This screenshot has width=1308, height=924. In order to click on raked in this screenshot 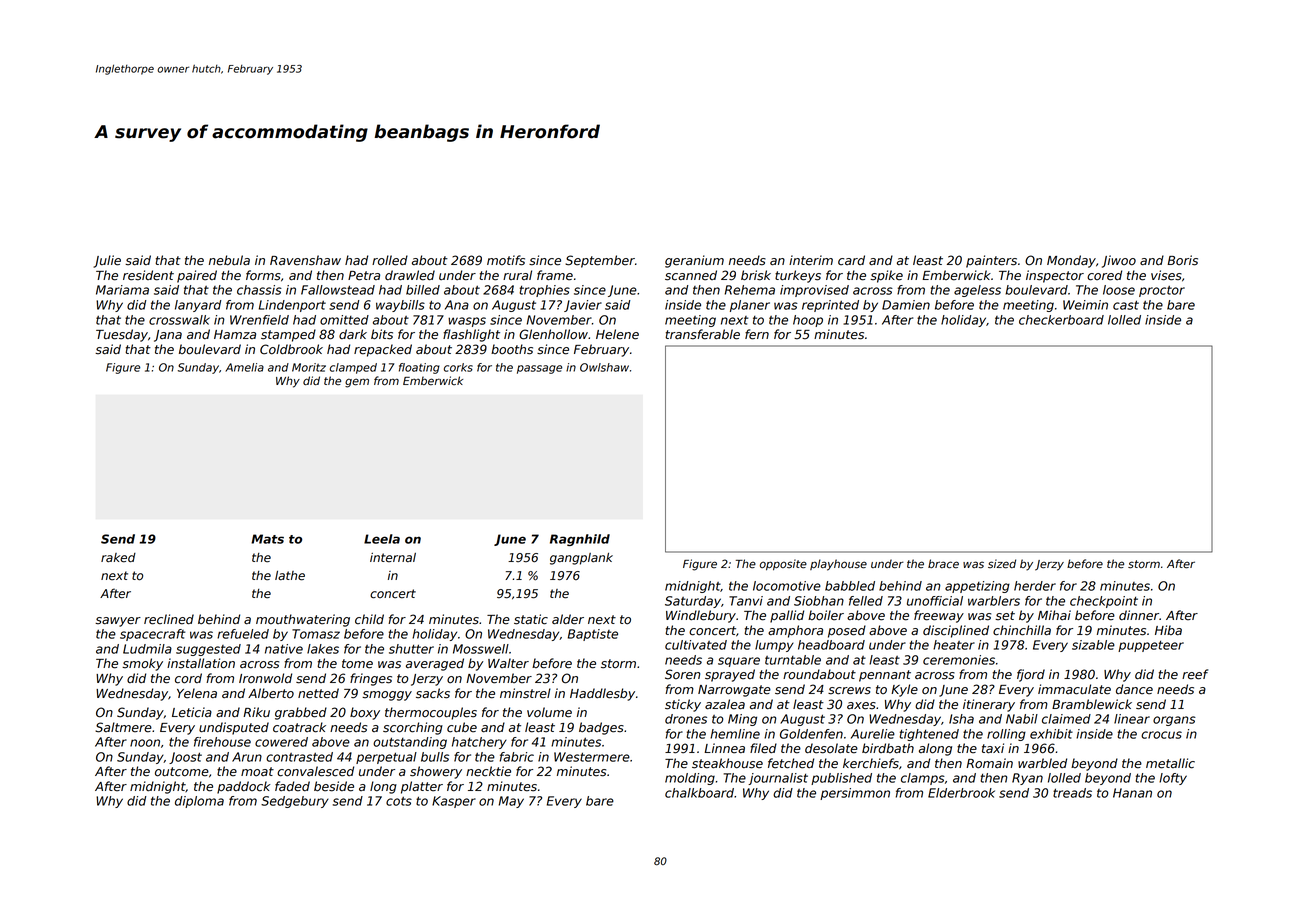, I will do `click(118, 558)`.
